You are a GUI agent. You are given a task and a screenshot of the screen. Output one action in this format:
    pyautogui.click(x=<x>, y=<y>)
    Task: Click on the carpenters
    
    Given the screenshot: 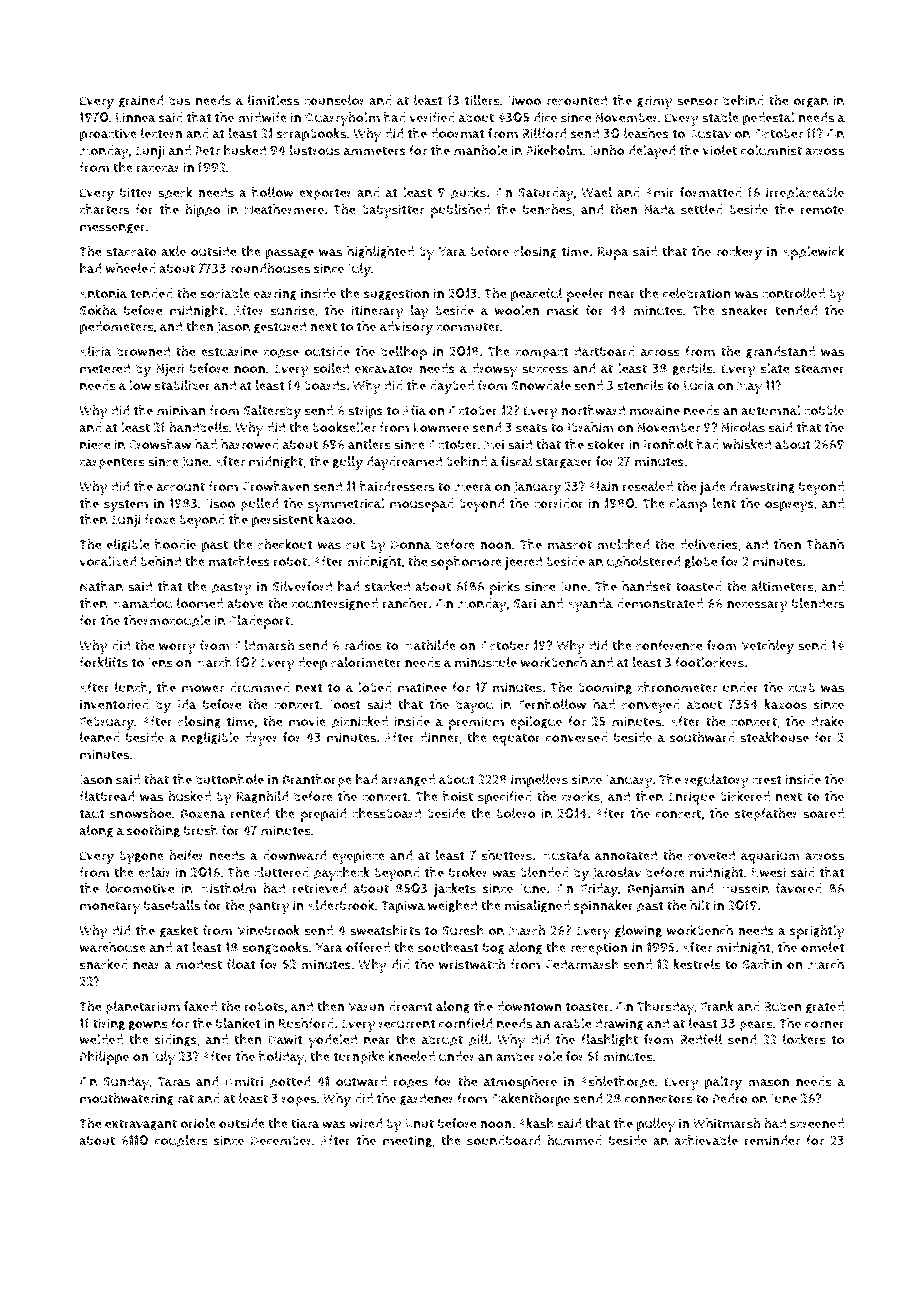 What is the action you would take?
    pyautogui.click(x=112, y=463)
